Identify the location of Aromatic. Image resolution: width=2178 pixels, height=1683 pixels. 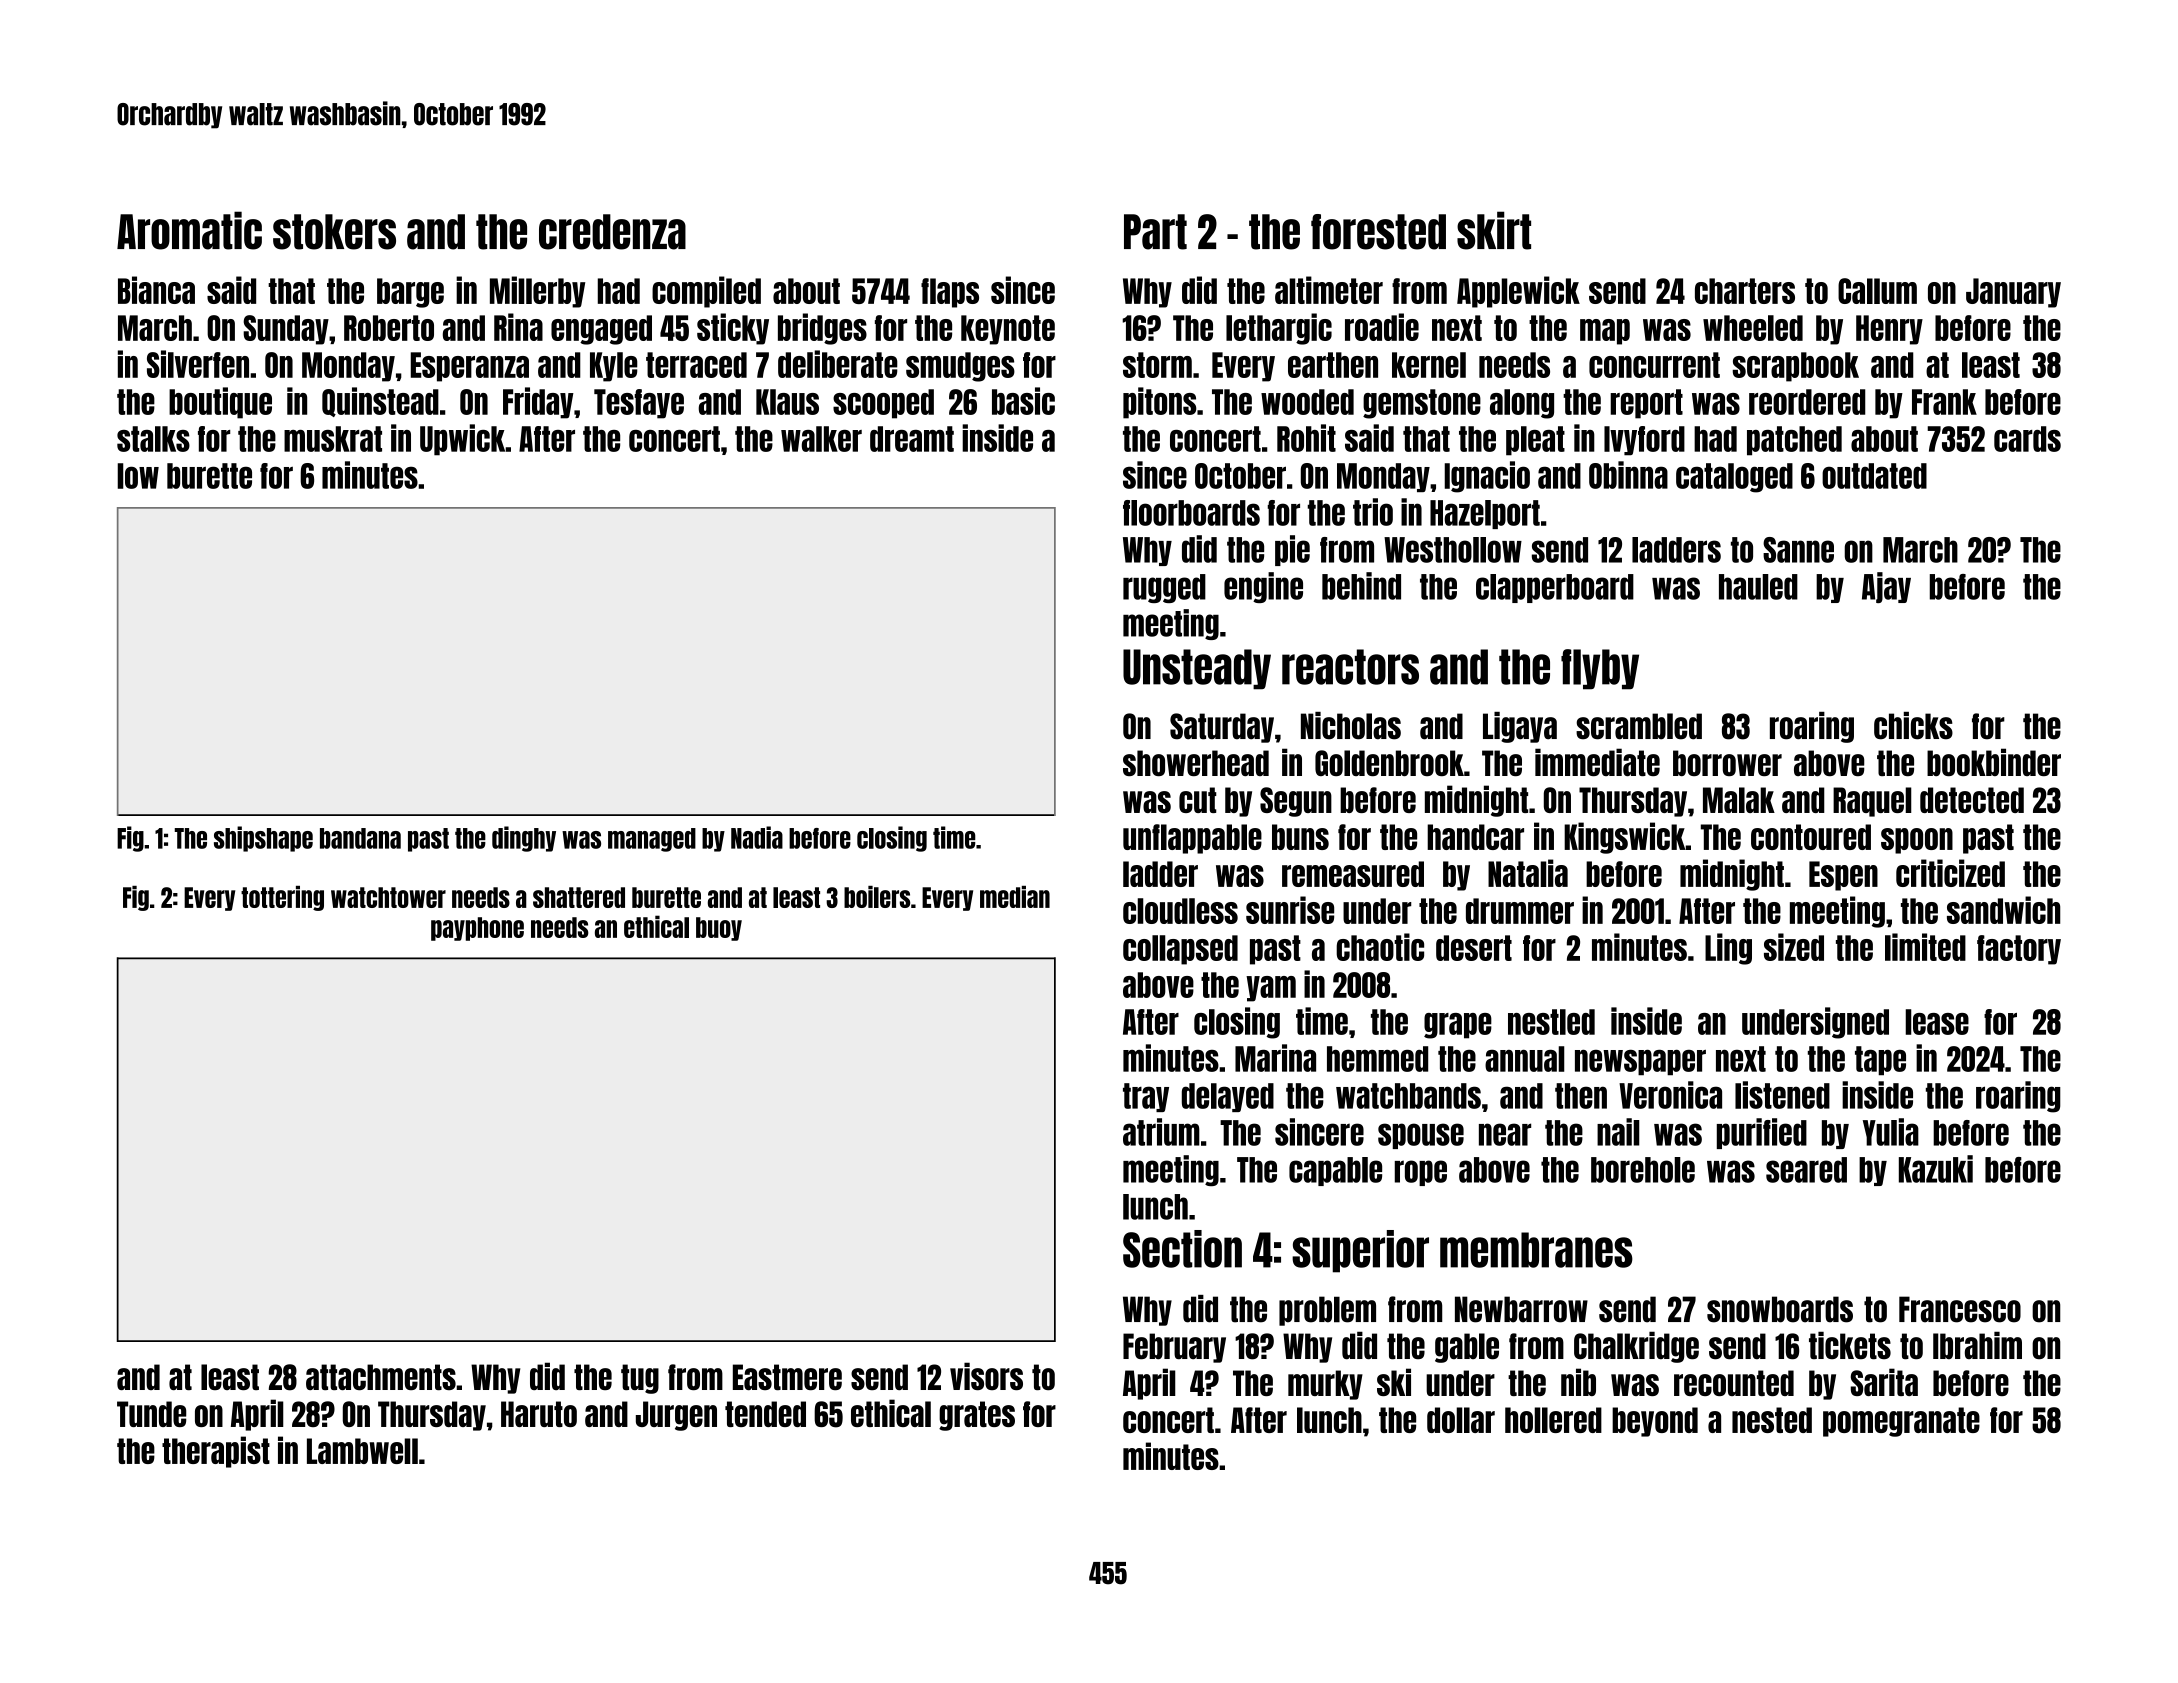
(189, 230).
